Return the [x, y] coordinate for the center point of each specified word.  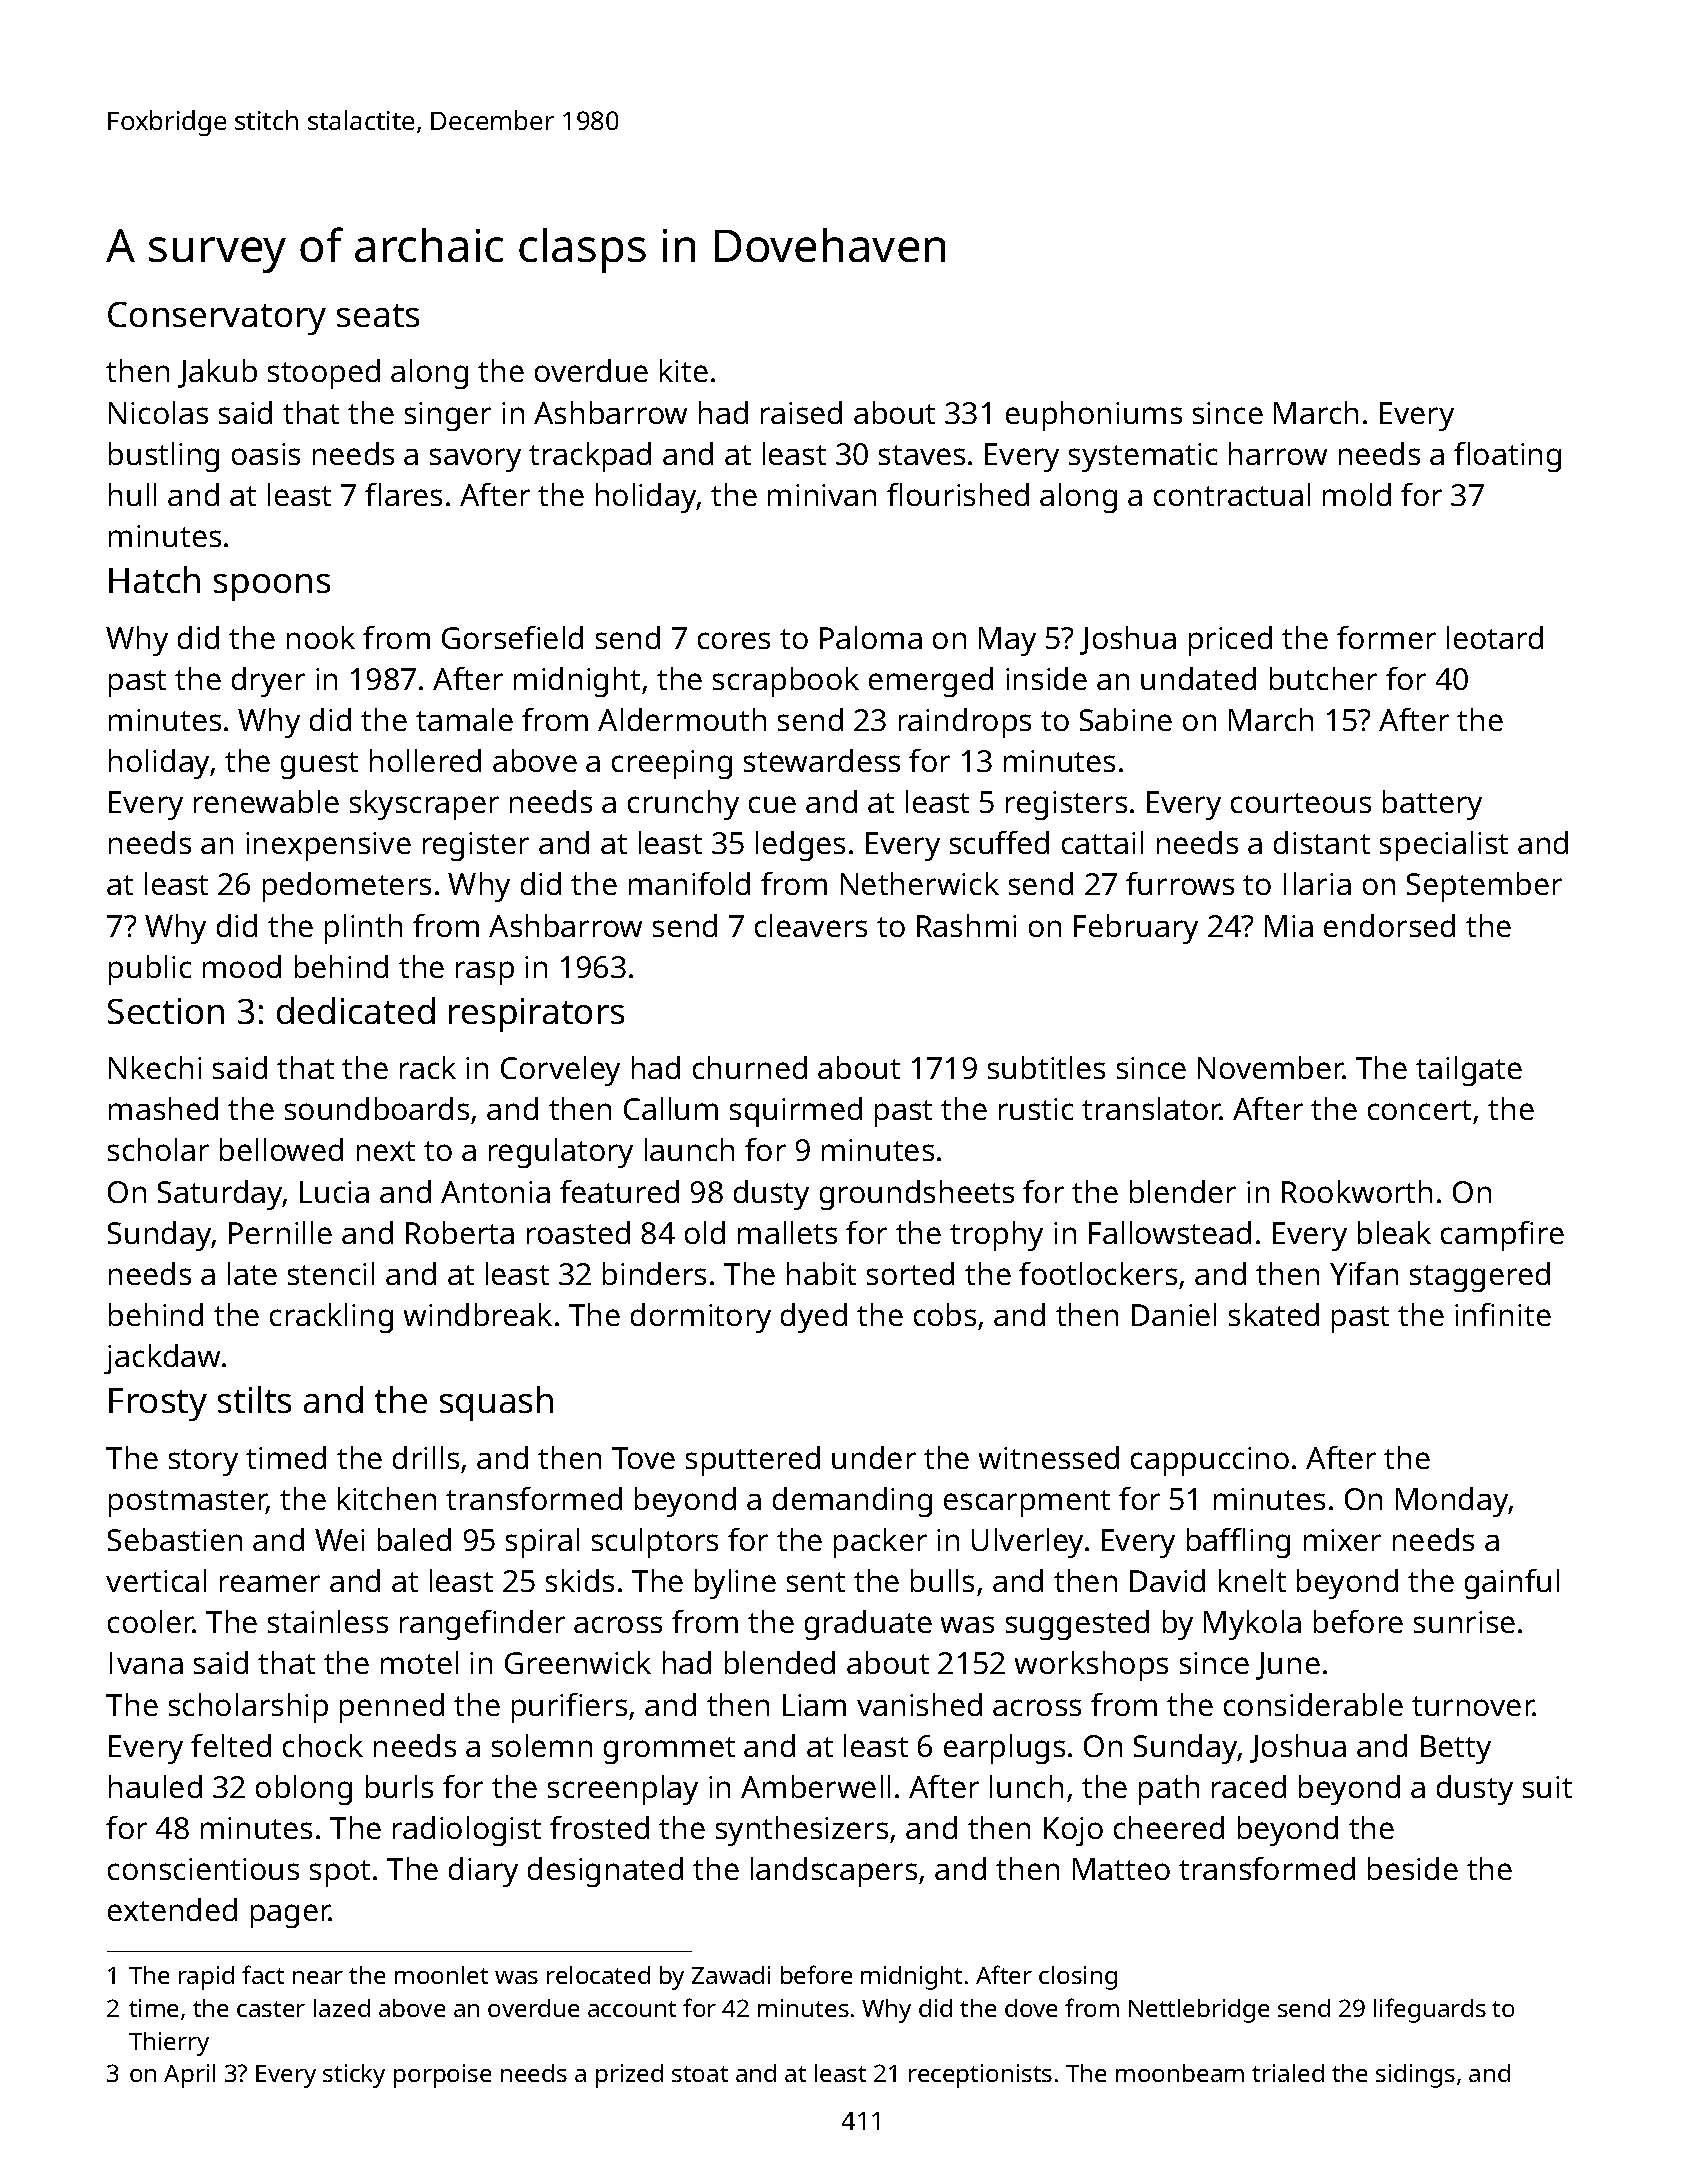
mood [242, 966]
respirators [536, 1015]
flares [403, 494]
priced [1230, 641]
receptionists [980, 2076]
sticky [354, 2076]
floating [1507, 457]
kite [684, 370]
